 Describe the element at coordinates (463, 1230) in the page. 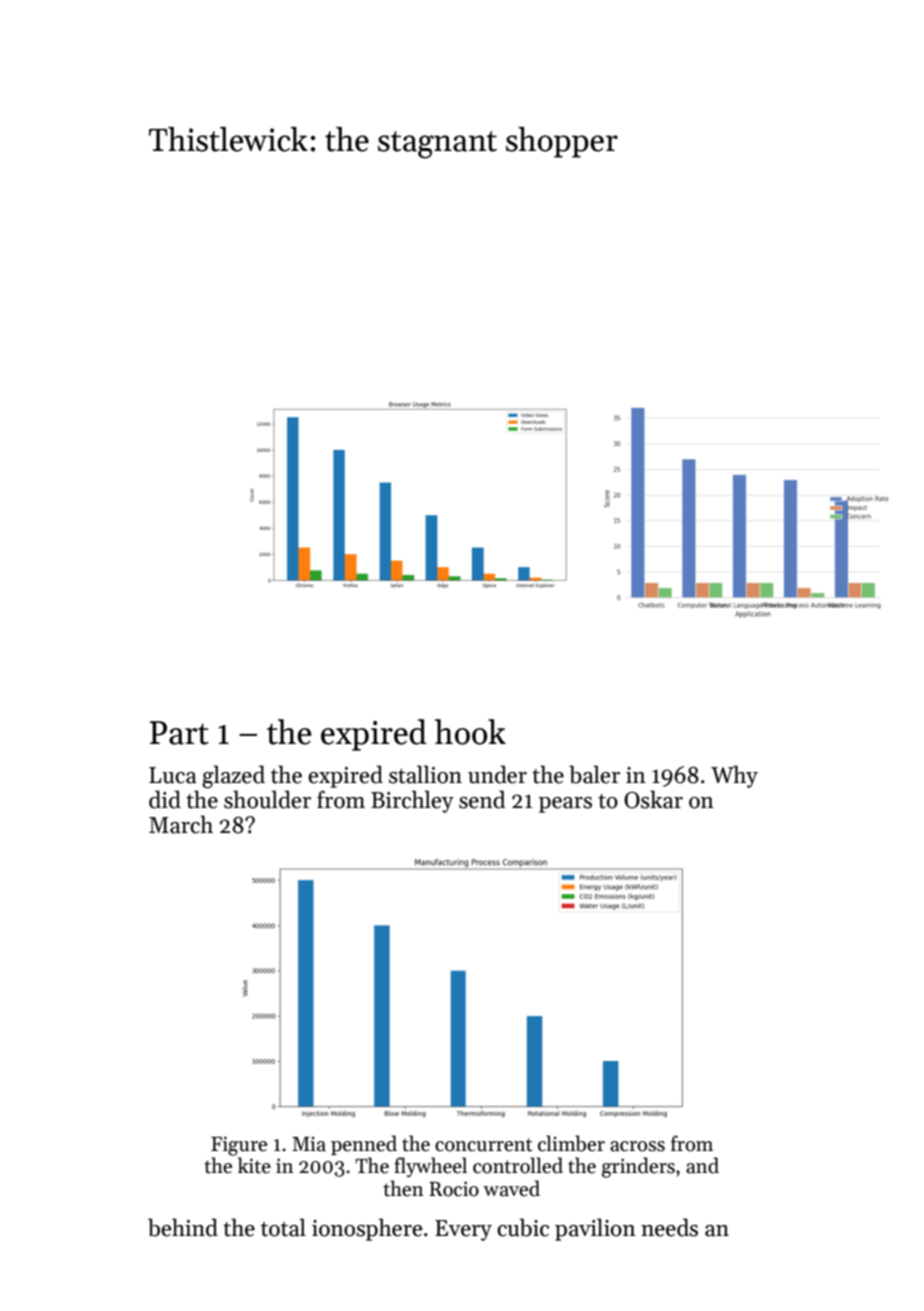

I see `Every` at that location.
